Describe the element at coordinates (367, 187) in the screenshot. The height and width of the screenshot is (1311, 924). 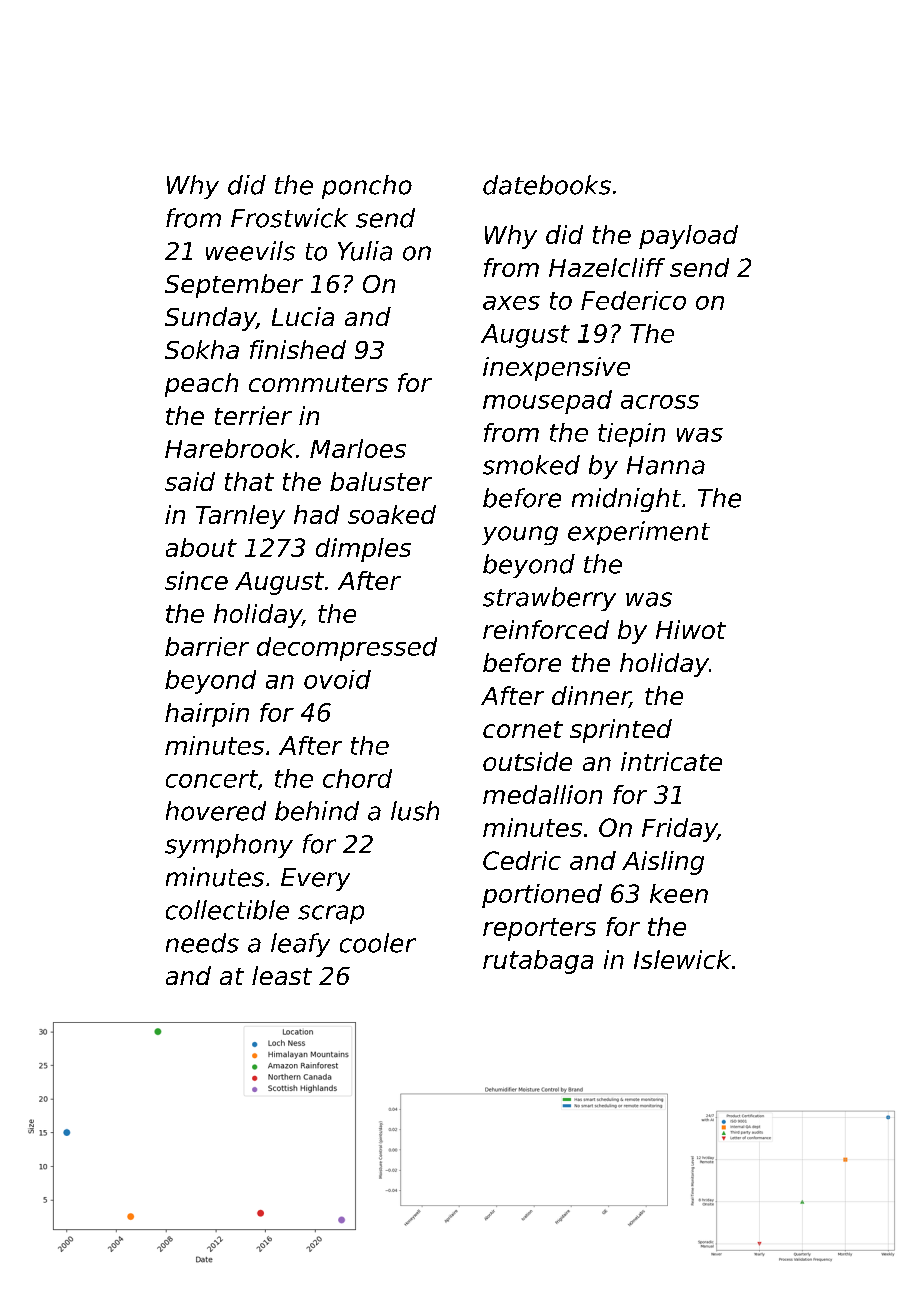
I see `poncho` at that location.
